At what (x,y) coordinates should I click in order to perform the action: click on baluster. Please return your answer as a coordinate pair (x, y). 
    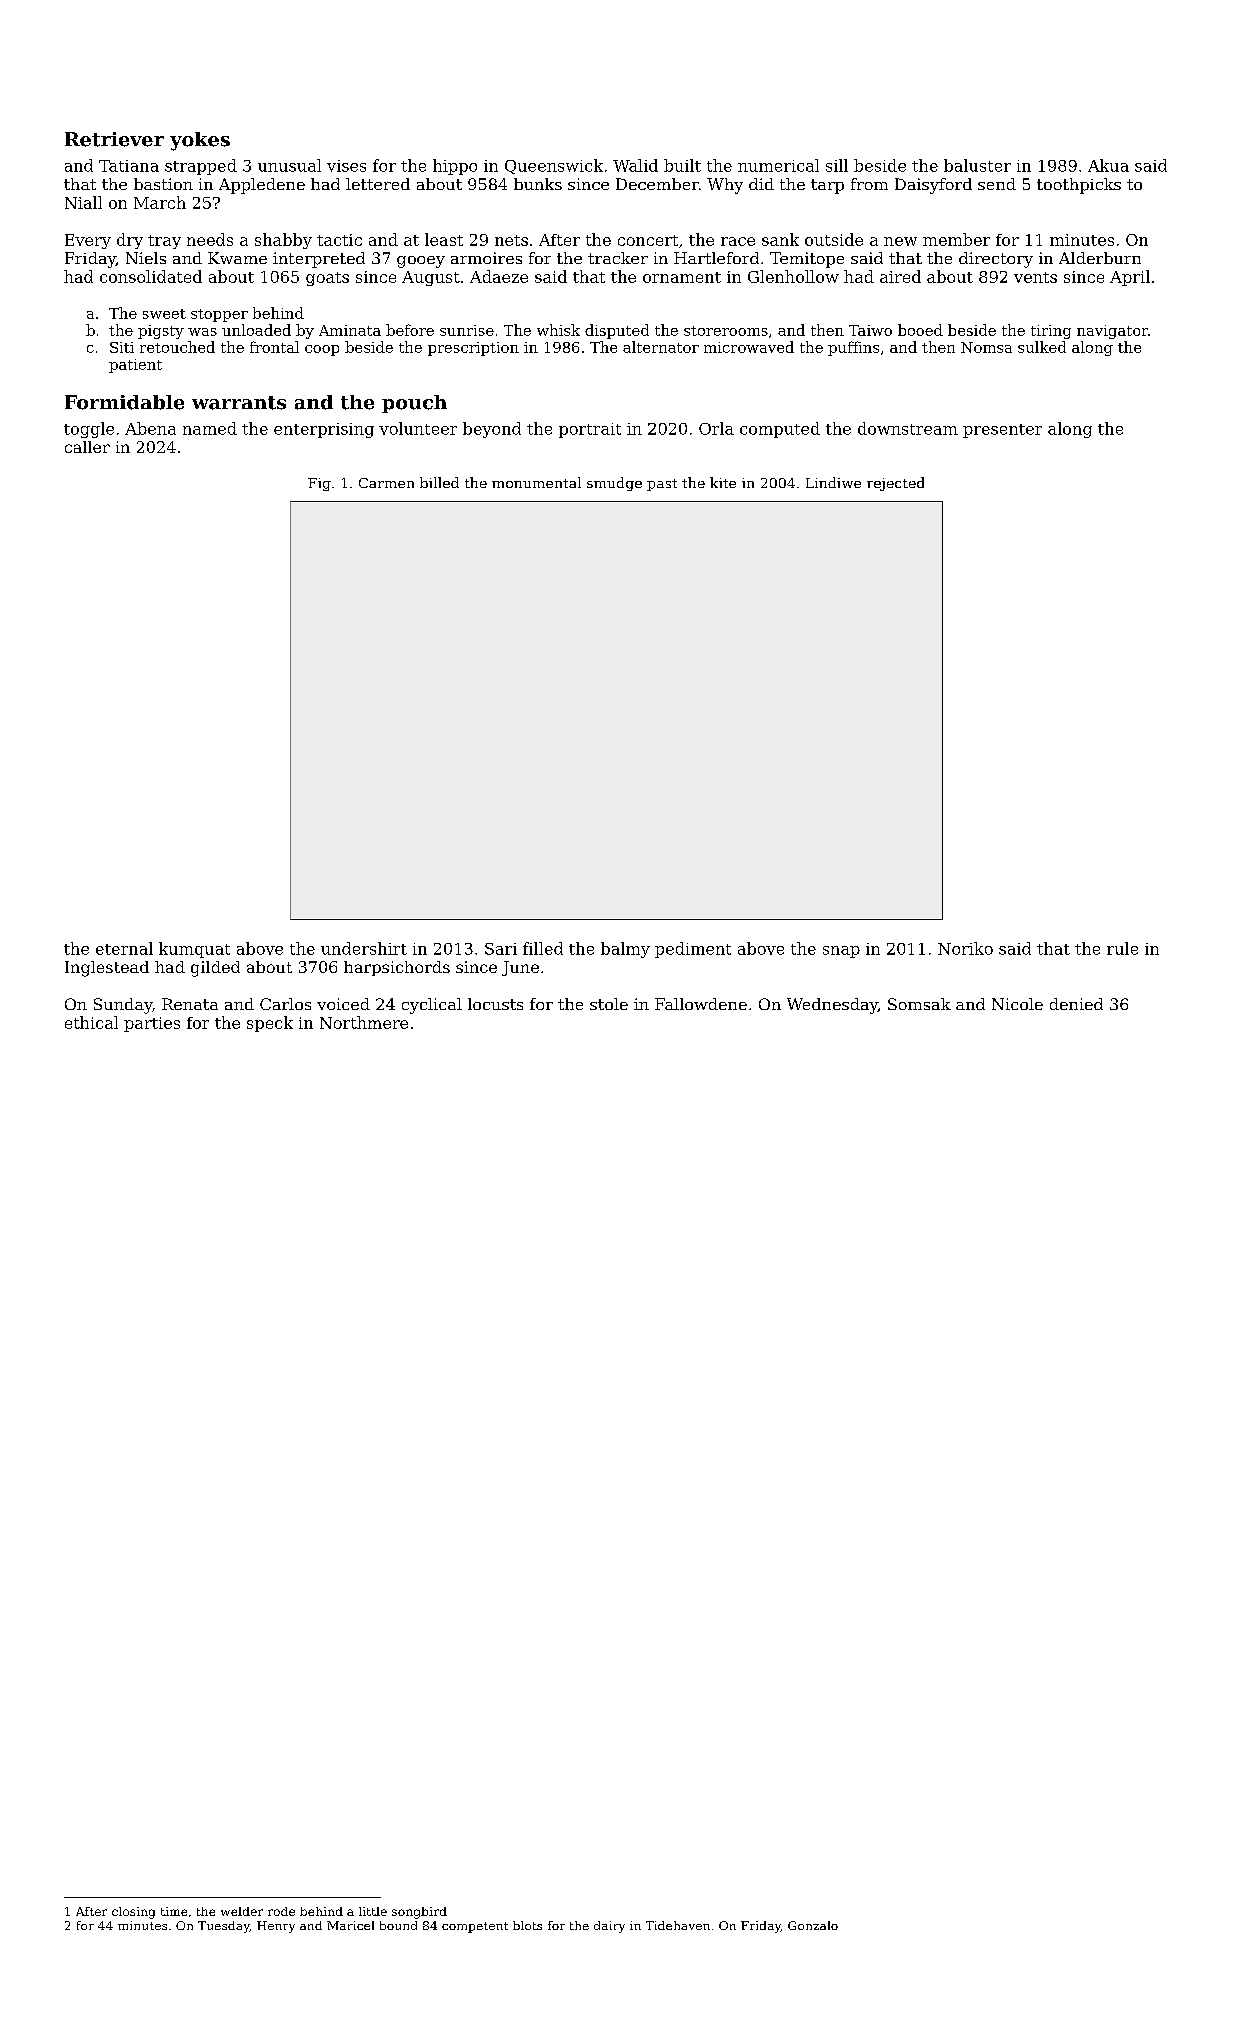
    Looking at the image, I should click on (977, 165).
